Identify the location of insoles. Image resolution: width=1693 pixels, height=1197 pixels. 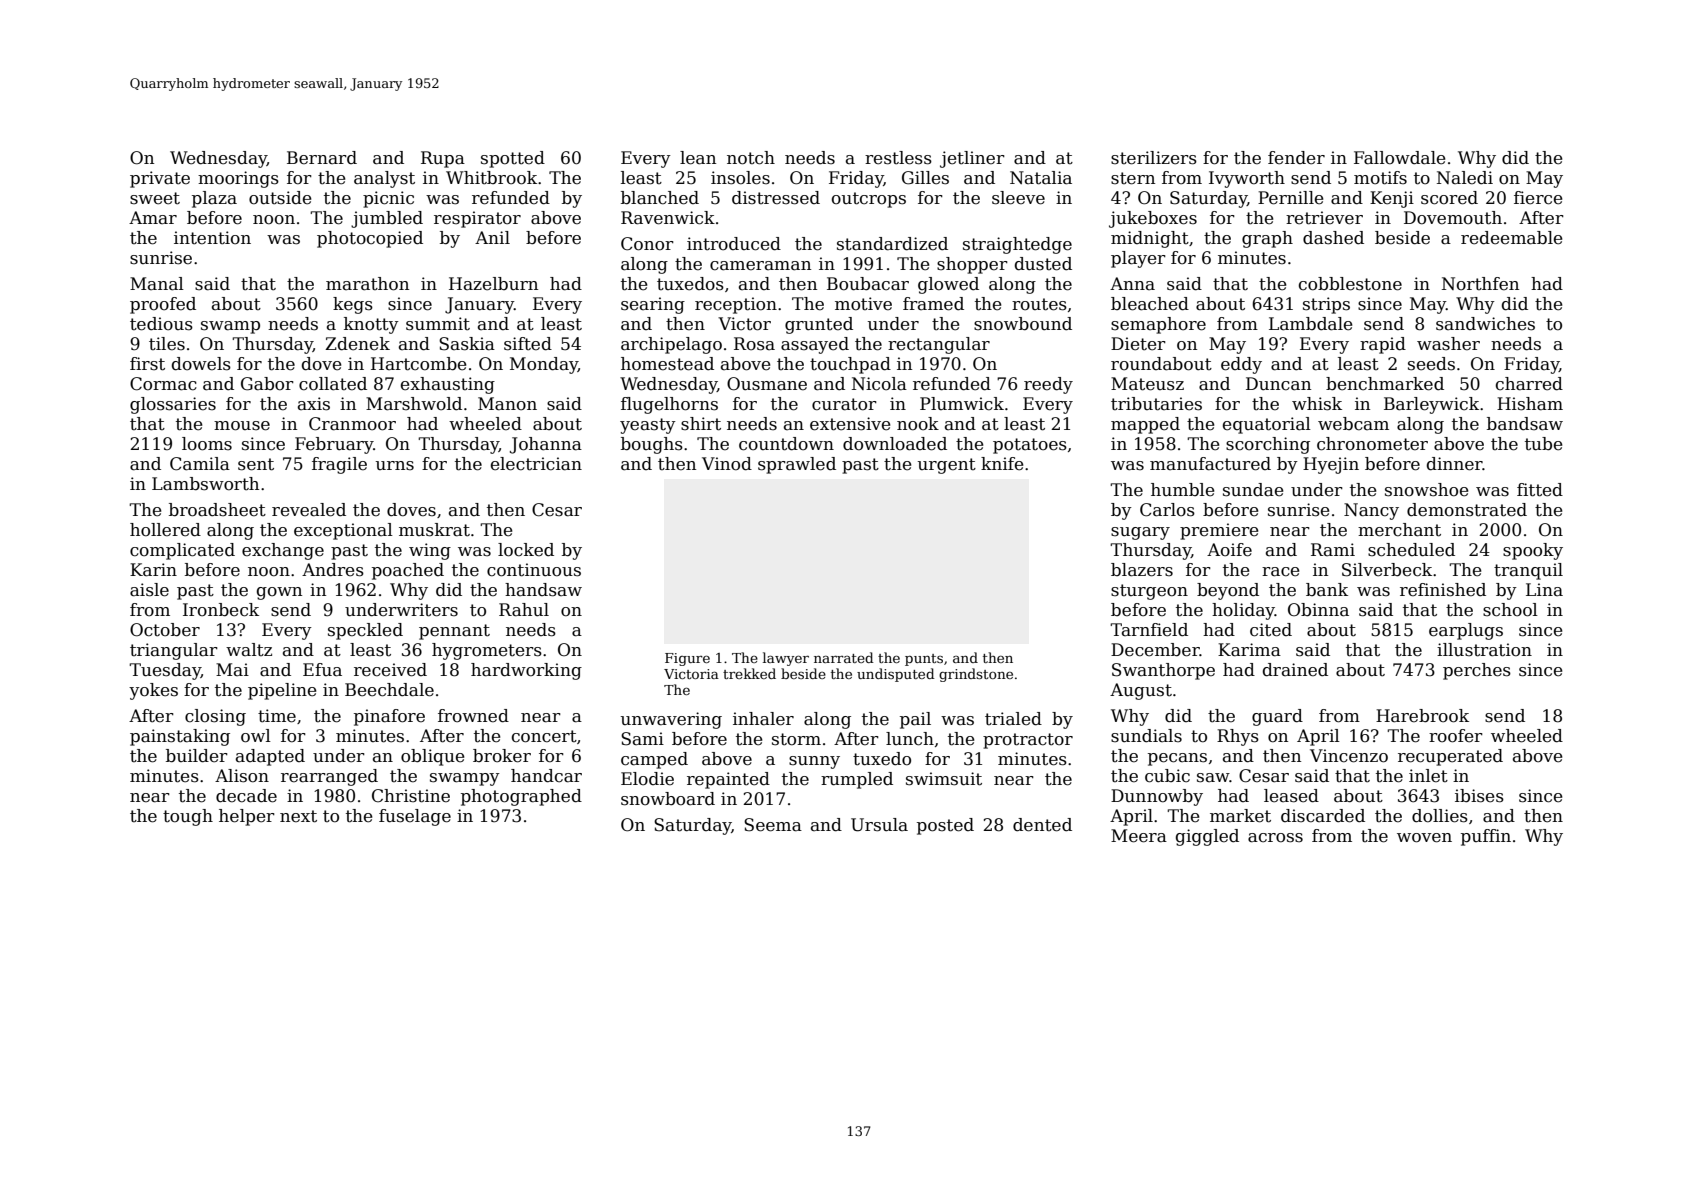
(740, 178).
